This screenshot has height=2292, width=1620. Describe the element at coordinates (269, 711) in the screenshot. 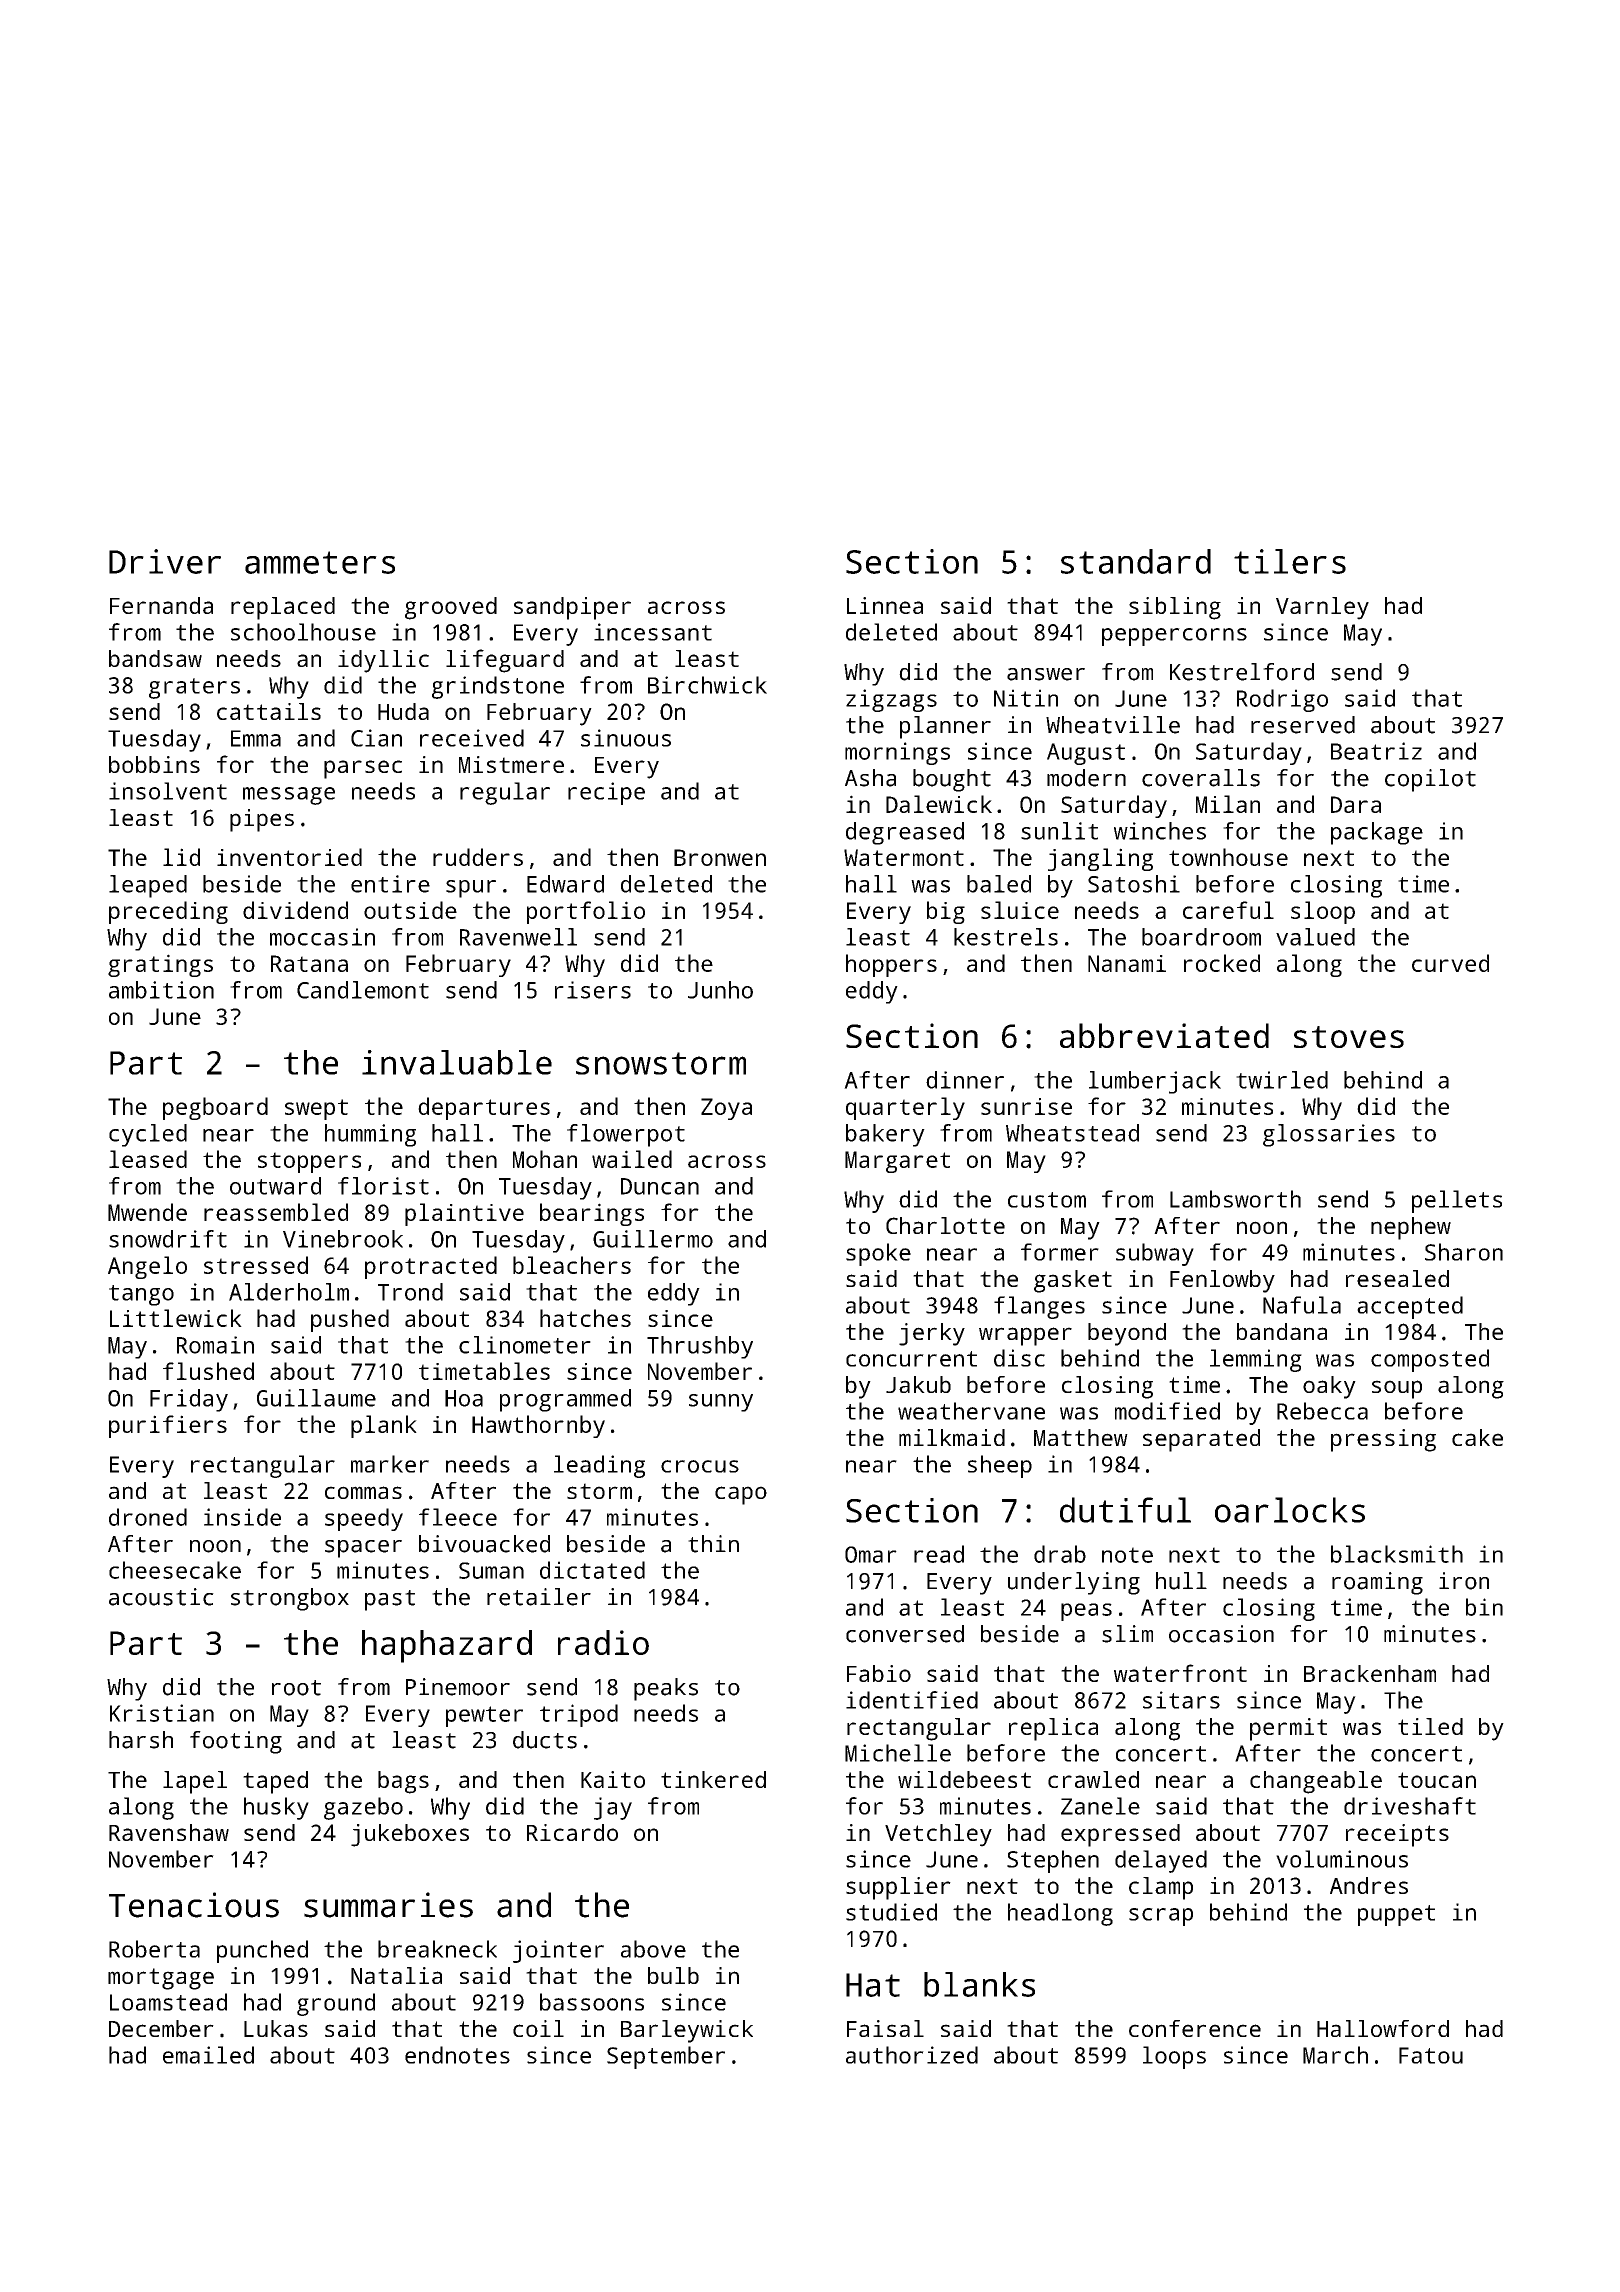

I see `cattails` at that location.
